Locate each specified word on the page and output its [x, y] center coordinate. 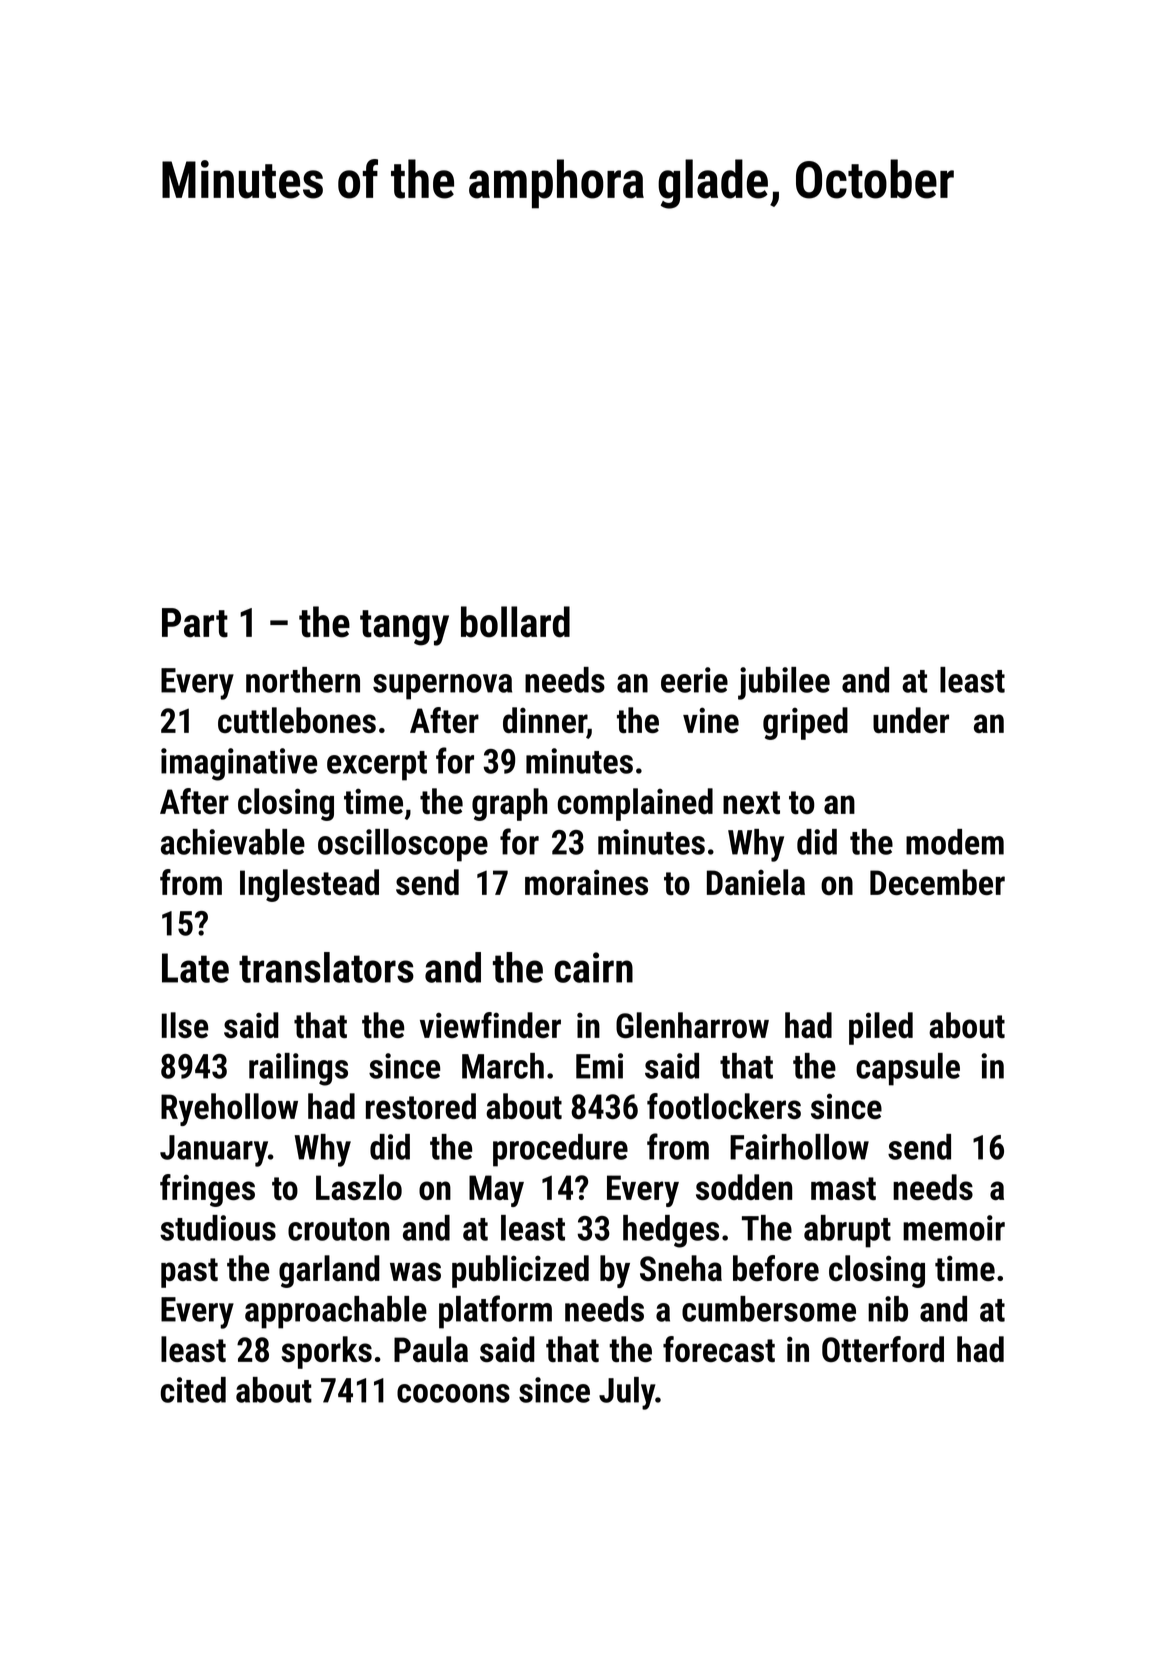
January [214, 1151]
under [911, 720]
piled [881, 1028]
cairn [593, 967]
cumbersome [769, 1309]
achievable [233, 842]
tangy [404, 628]
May [496, 1191]
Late [195, 968]
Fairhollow [799, 1147]
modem [955, 842]
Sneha [681, 1268]
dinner [545, 720]
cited [193, 1390]
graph [509, 804]
